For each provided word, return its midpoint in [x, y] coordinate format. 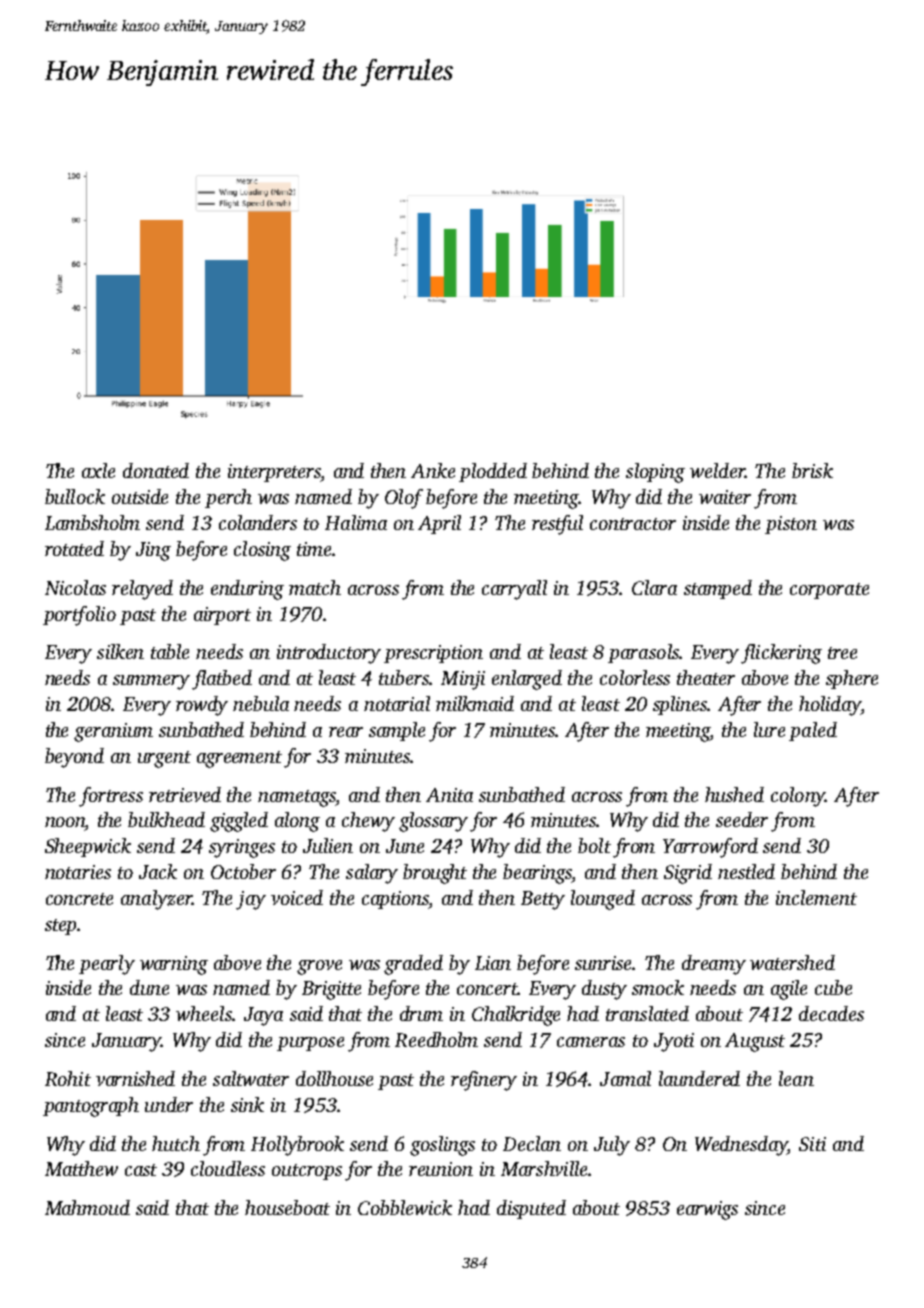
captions [395, 900]
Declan [532, 1143]
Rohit [68, 1078]
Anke [433, 470]
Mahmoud [87, 1207]
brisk [812, 470]
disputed [531, 1209]
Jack [158, 871]
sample [397, 731]
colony [798, 797]
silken [120, 651]
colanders [258, 522]
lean [796, 1078]
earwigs [707, 1210]
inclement [816, 897]
